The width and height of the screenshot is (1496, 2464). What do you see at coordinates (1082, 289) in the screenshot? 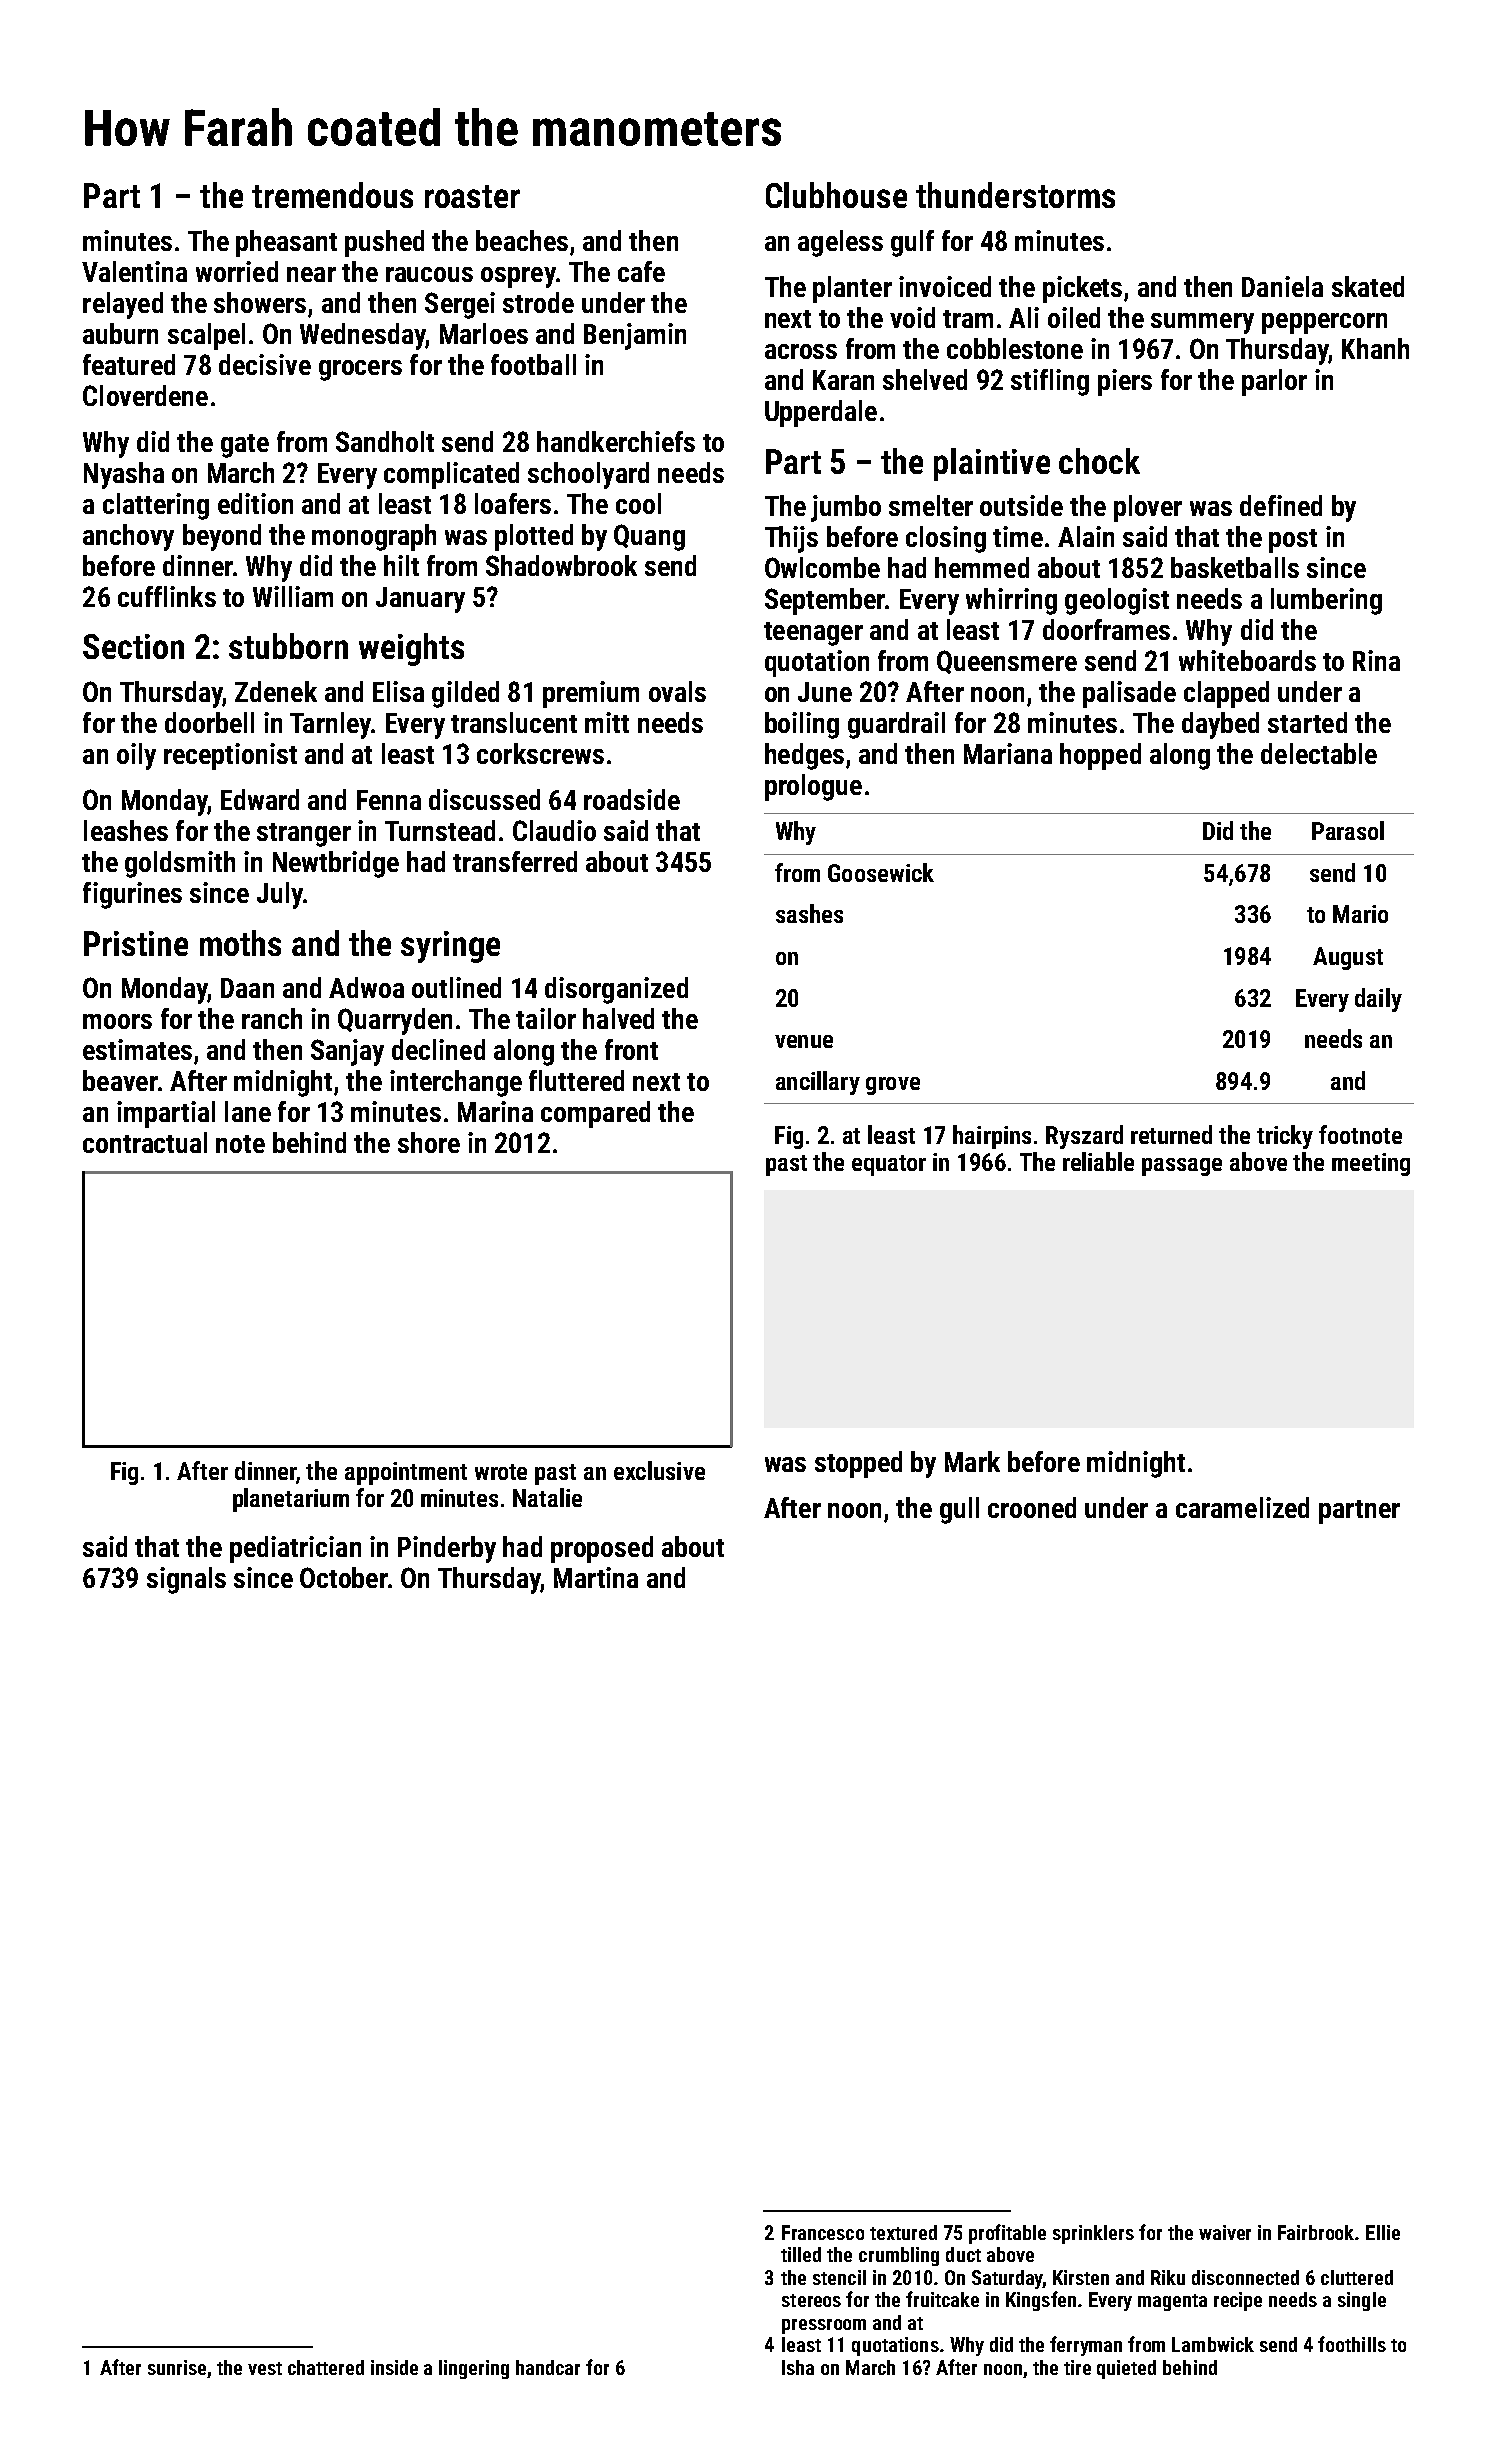
I see `pickets` at bounding box center [1082, 289].
